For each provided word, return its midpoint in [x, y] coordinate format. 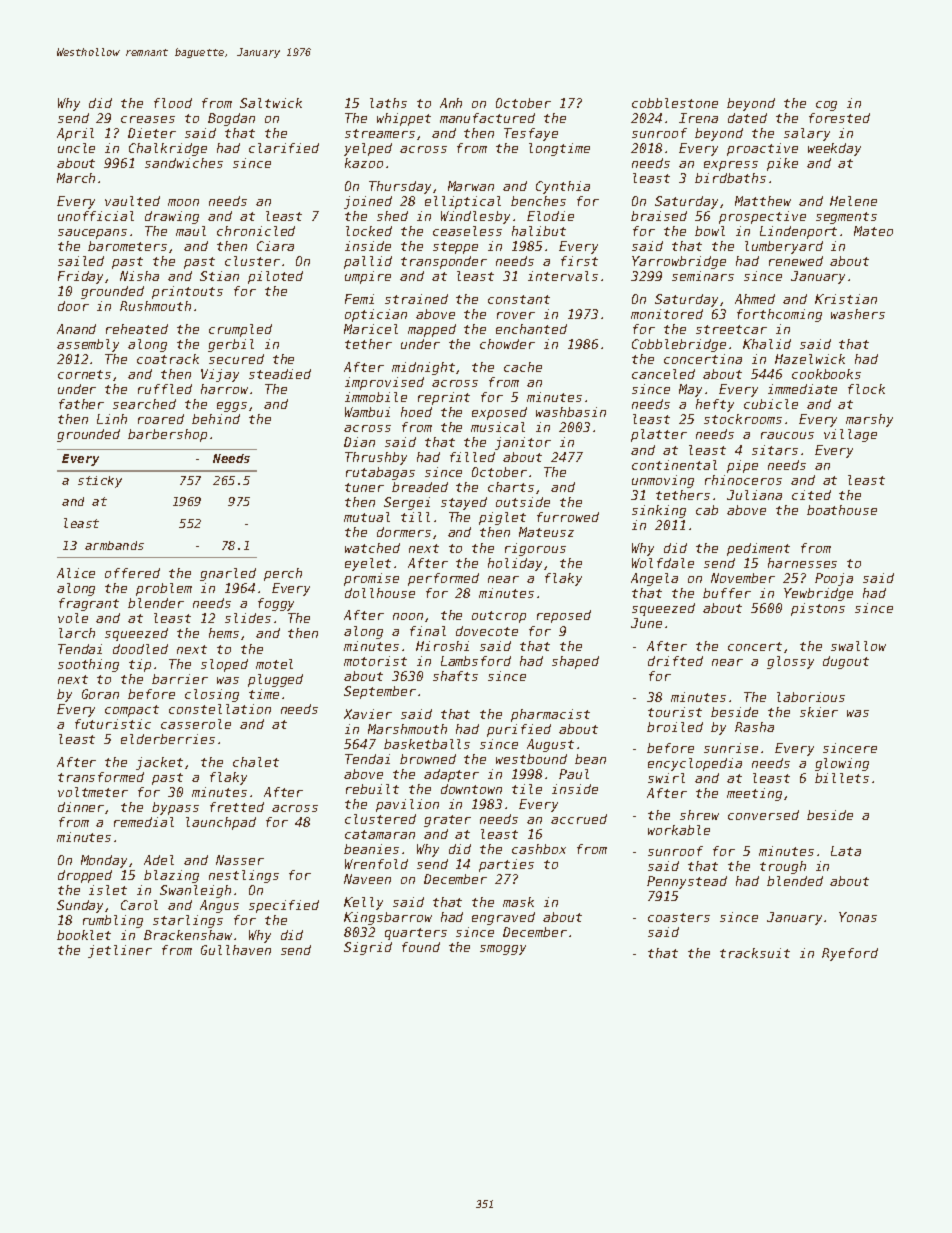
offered [132, 573]
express [731, 166]
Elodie [550, 216]
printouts [187, 292]
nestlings [244, 876]
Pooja [834, 579]
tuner [364, 487]
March [76, 178]
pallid [368, 262]
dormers [404, 532]
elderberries [168, 739]
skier [819, 712]
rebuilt [372, 789]
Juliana [754, 495]
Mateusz [546, 532]
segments [846, 218]
